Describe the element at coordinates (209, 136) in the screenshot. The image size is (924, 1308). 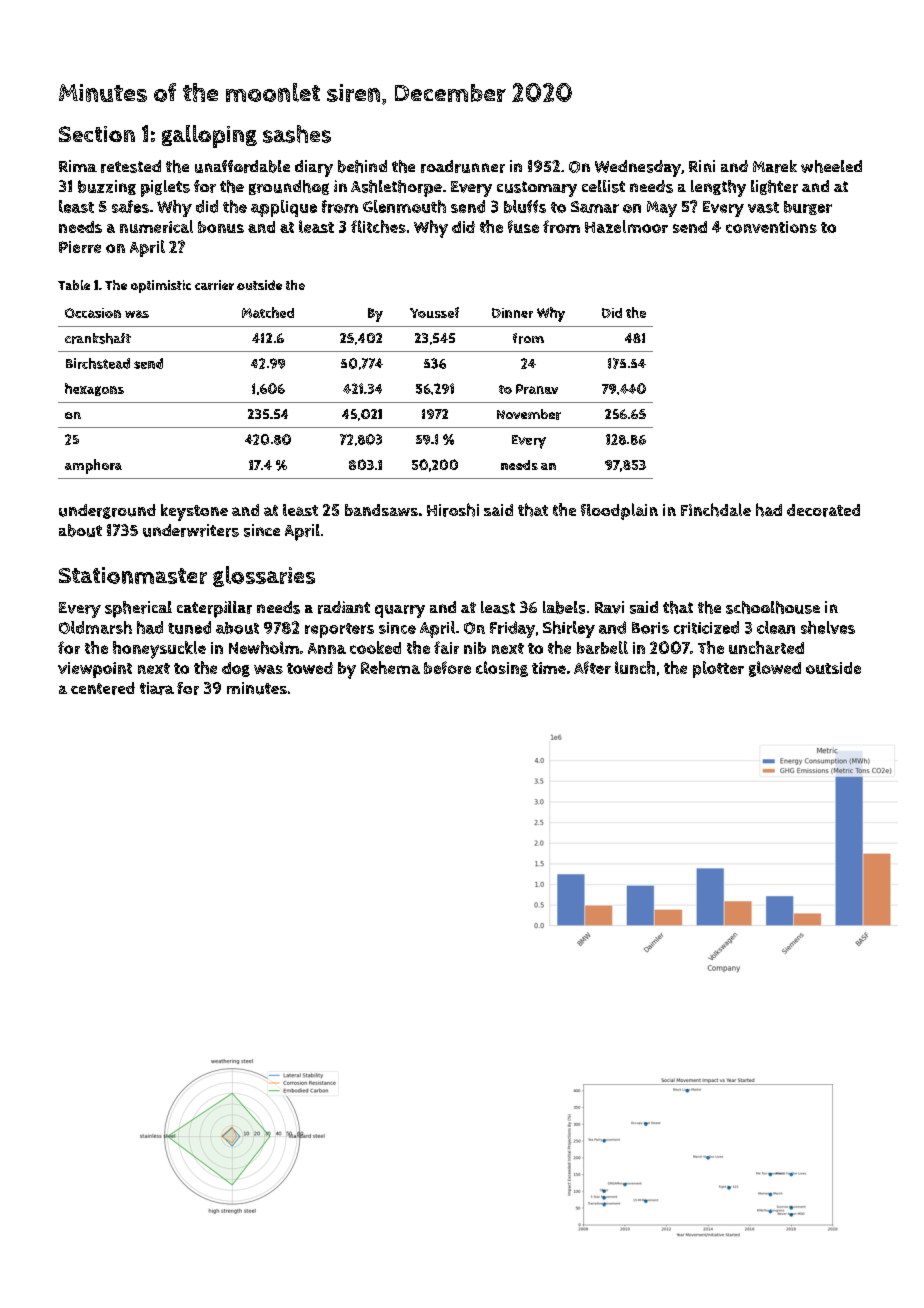
I see `galloping` at that location.
